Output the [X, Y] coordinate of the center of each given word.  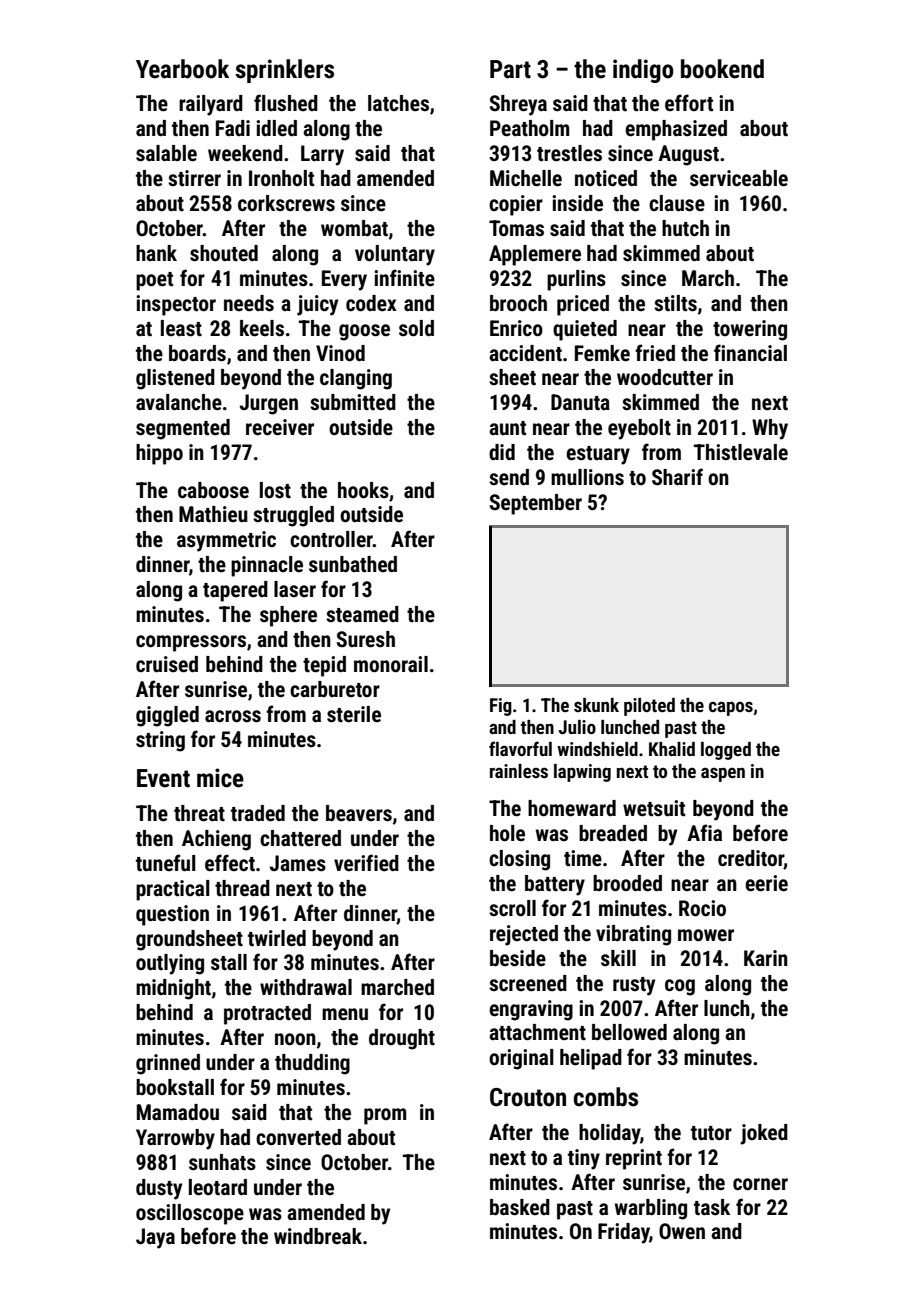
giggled [167, 716]
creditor [751, 859]
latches [398, 103]
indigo [643, 71]
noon [295, 1039]
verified [366, 863]
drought [402, 1039]
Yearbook [182, 69]
